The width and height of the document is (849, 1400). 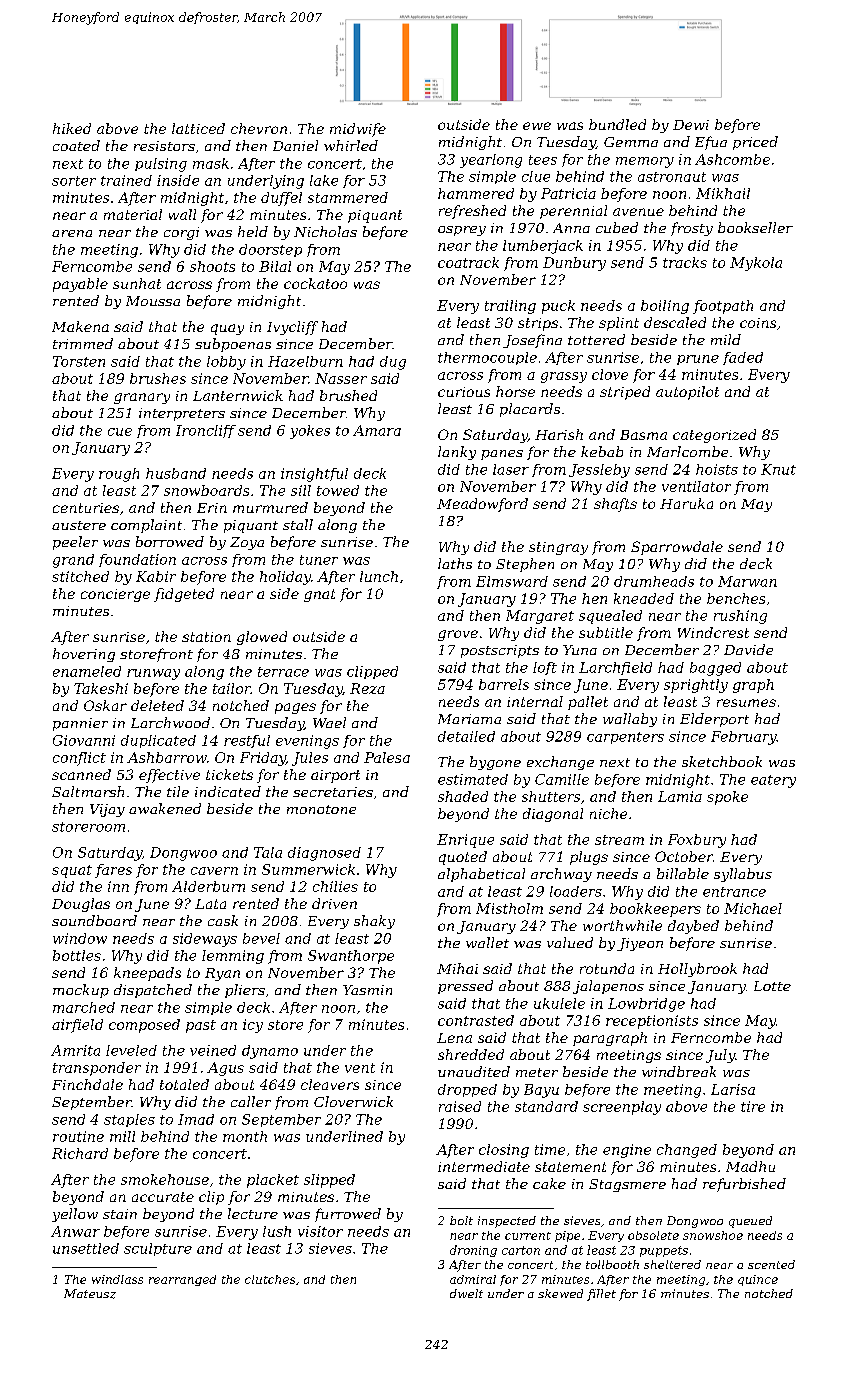 I want to click on latticed, so click(x=198, y=128).
